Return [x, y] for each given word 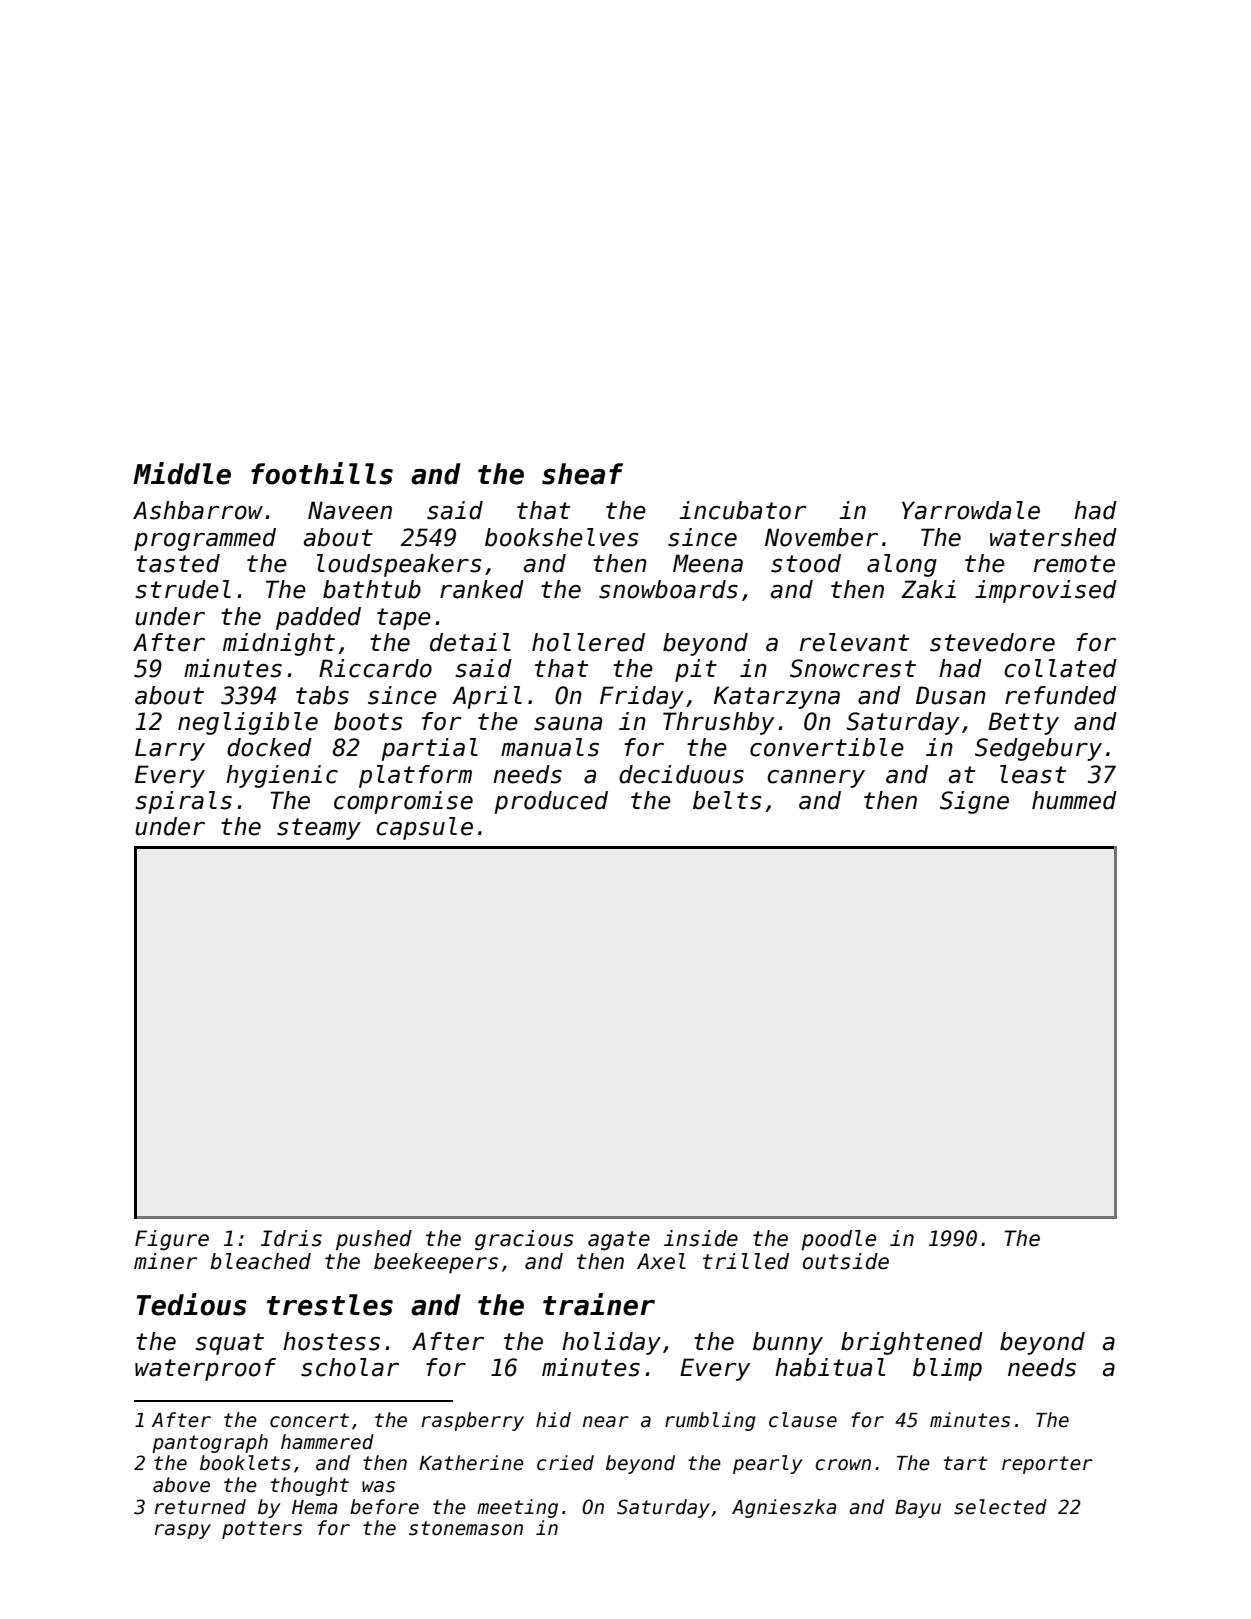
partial [429, 749]
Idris [291, 1238]
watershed [1053, 537]
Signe [974, 802]
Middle [182, 473]
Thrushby [718, 723]
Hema [315, 1507]
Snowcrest [853, 668]
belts [727, 800]
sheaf [582, 474]
